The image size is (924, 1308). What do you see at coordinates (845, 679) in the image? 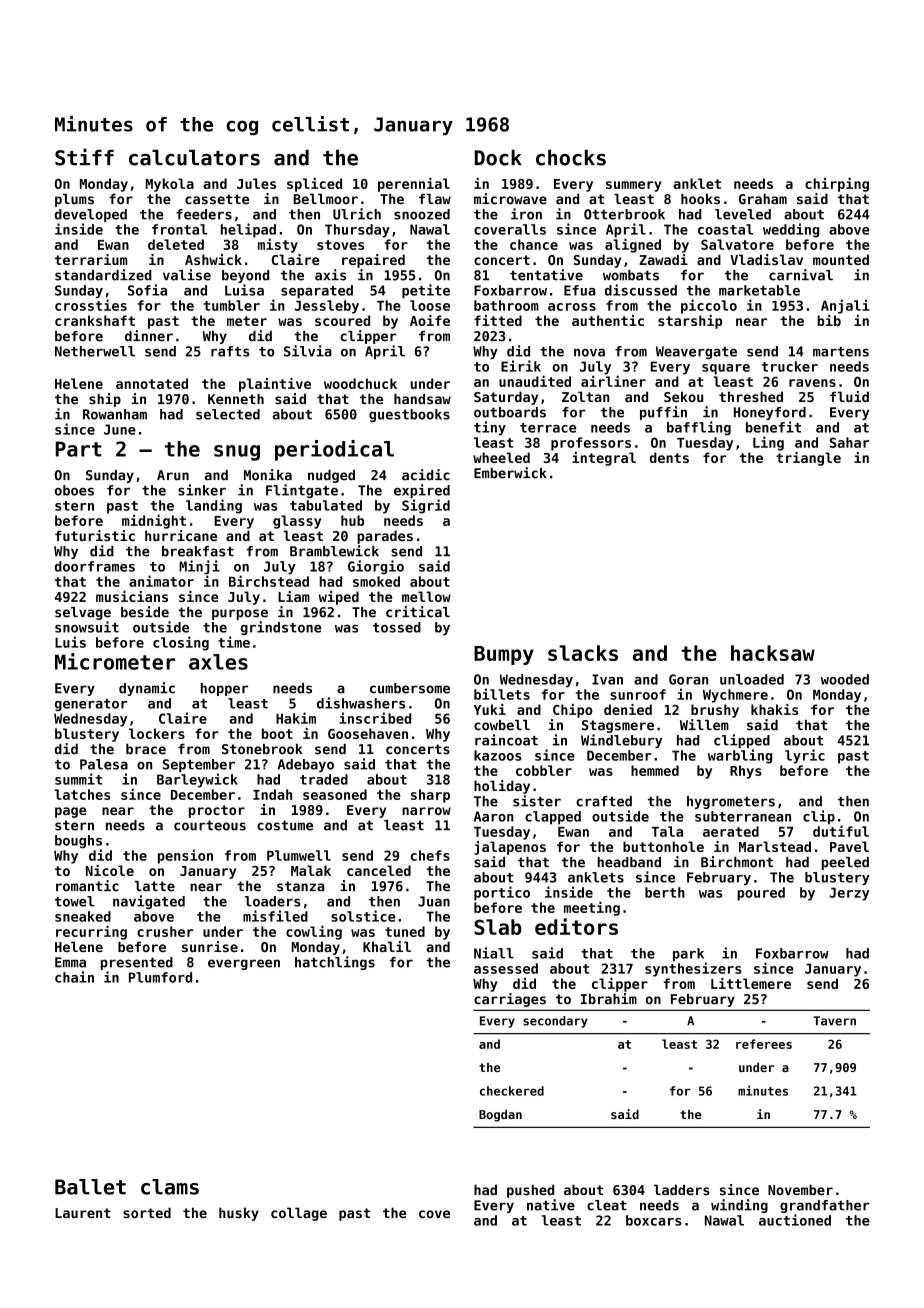
I see `wooded` at bounding box center [845, 679].
